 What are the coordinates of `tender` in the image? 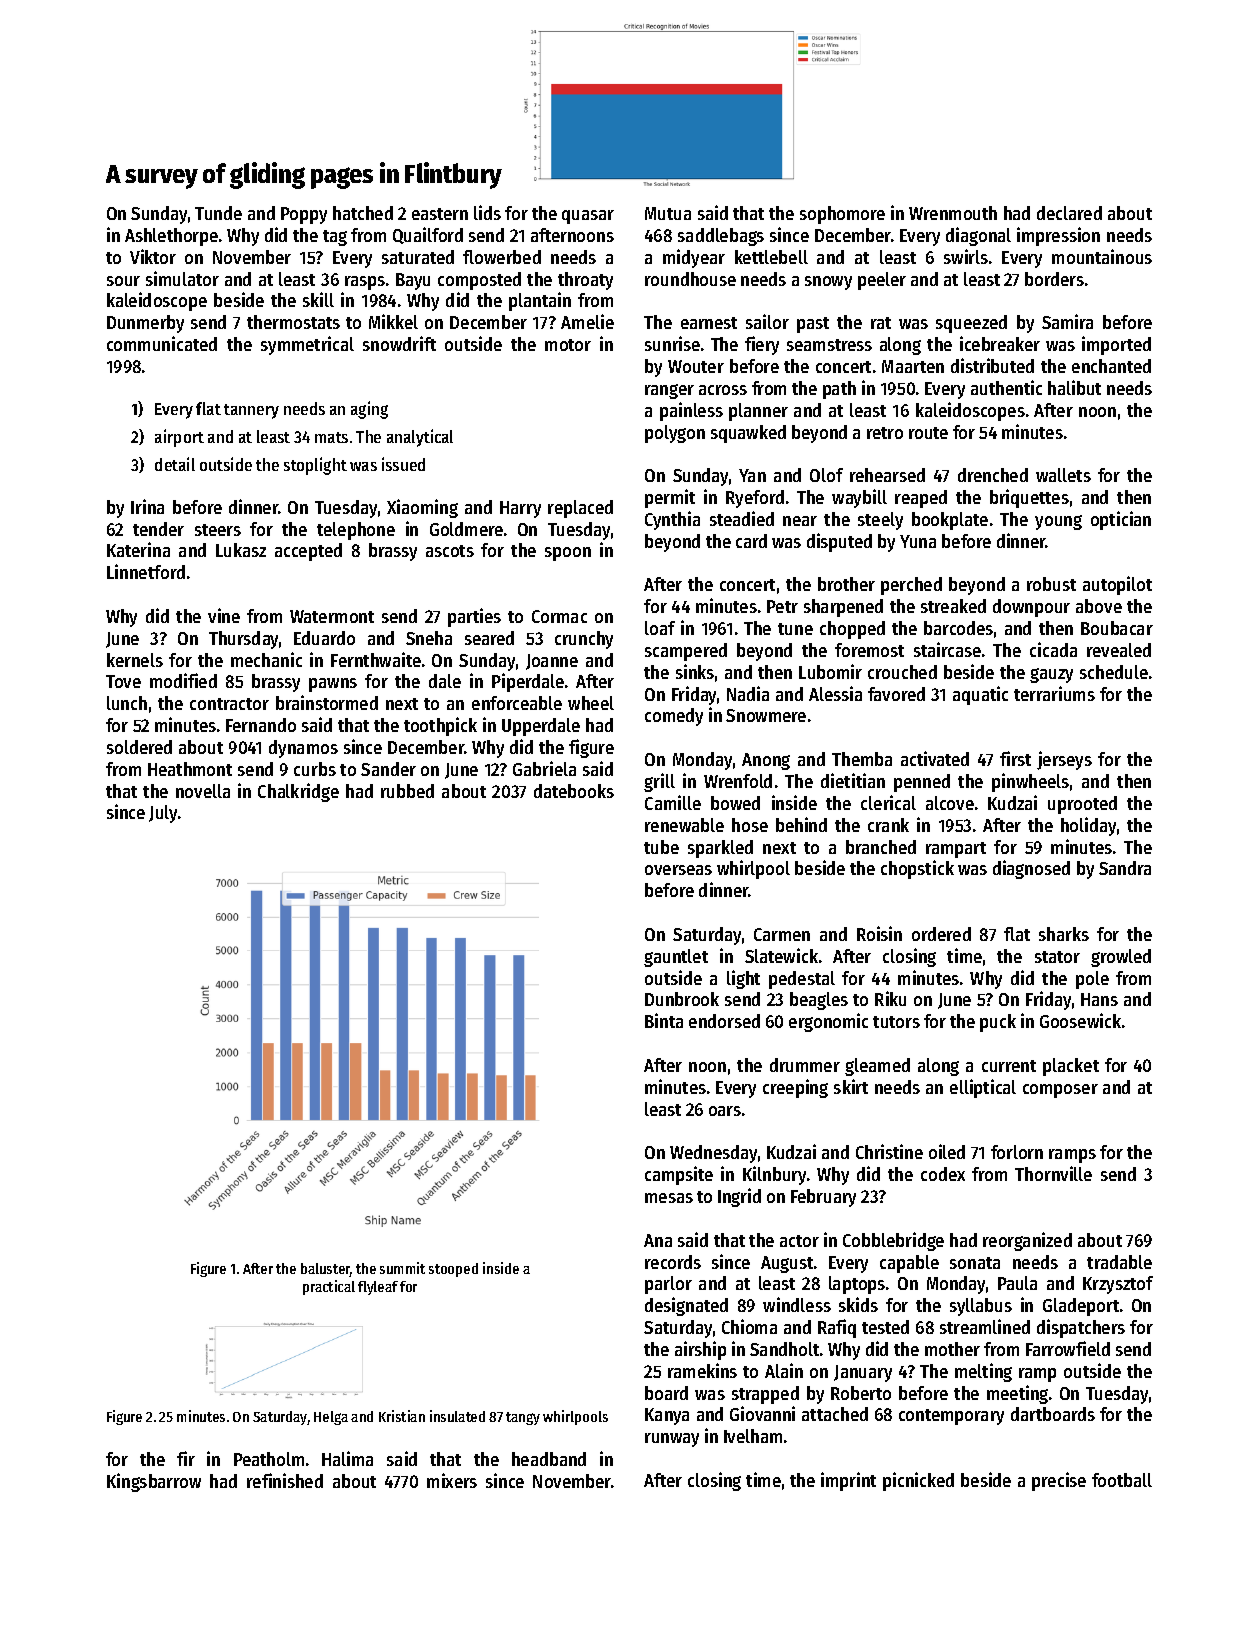 It's located at (158, 529).
